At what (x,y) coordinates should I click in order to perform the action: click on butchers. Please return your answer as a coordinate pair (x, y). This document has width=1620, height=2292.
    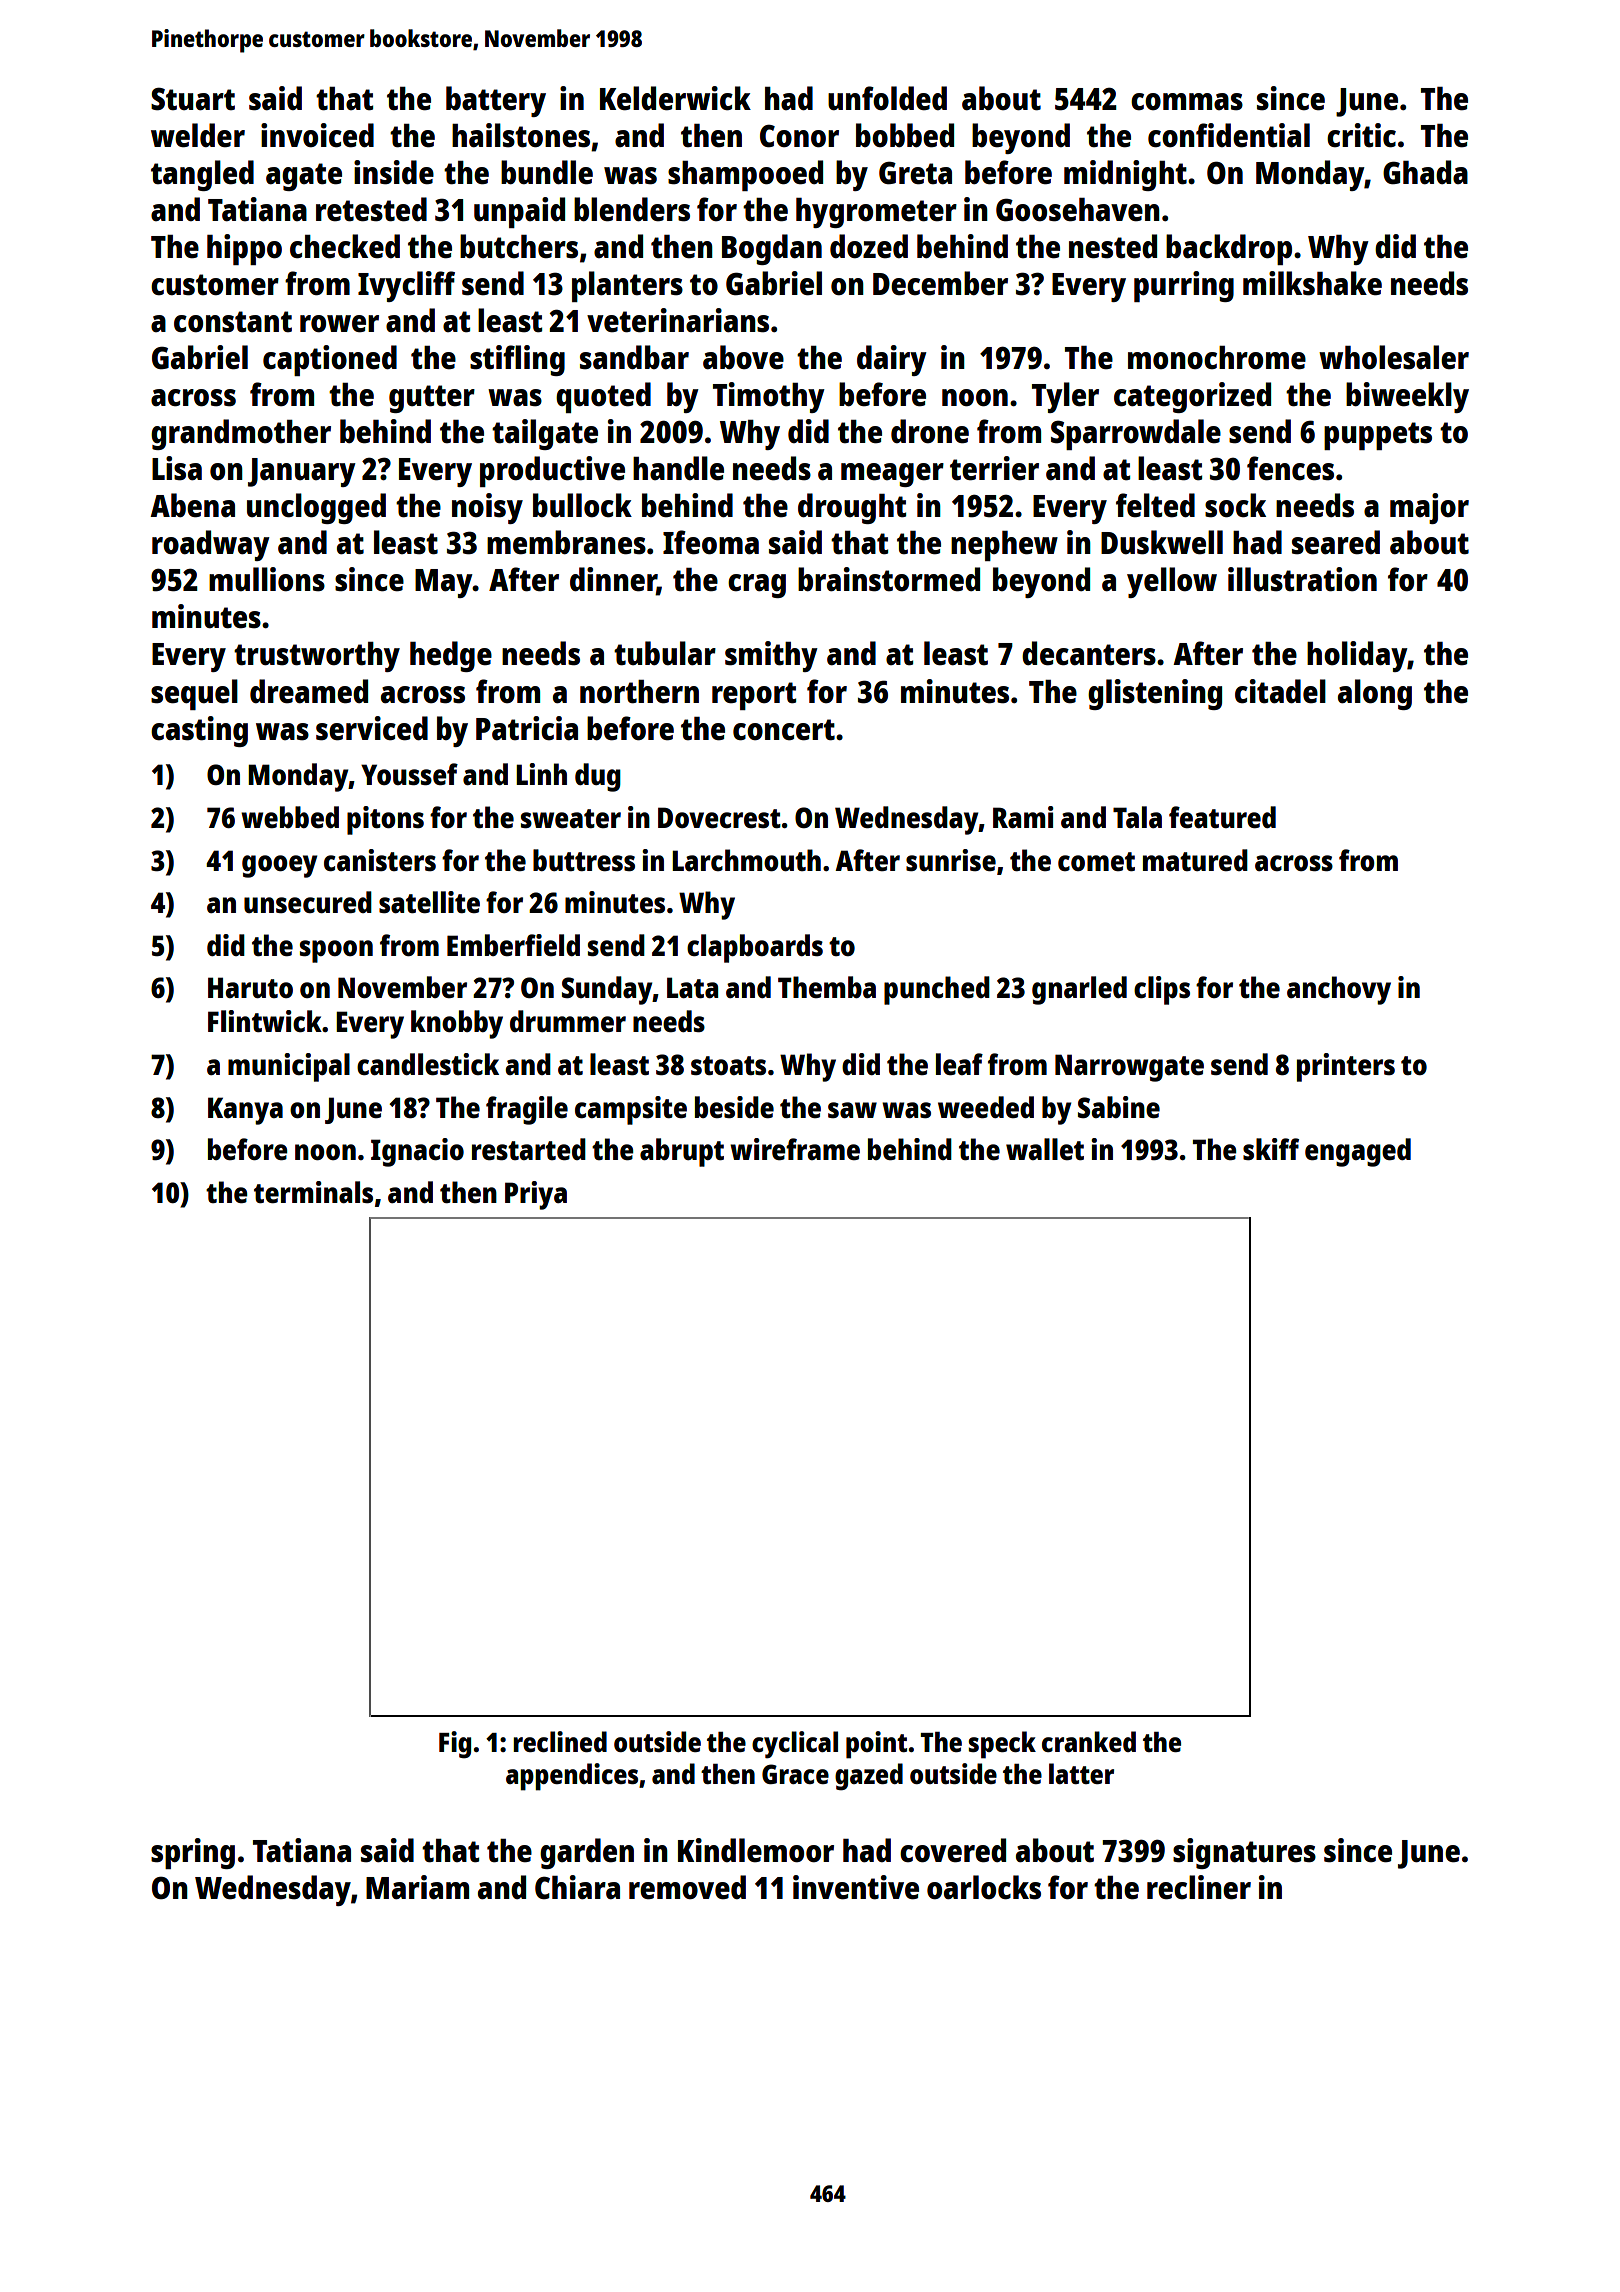
    Looking at the image, I should click on (519, 246).
